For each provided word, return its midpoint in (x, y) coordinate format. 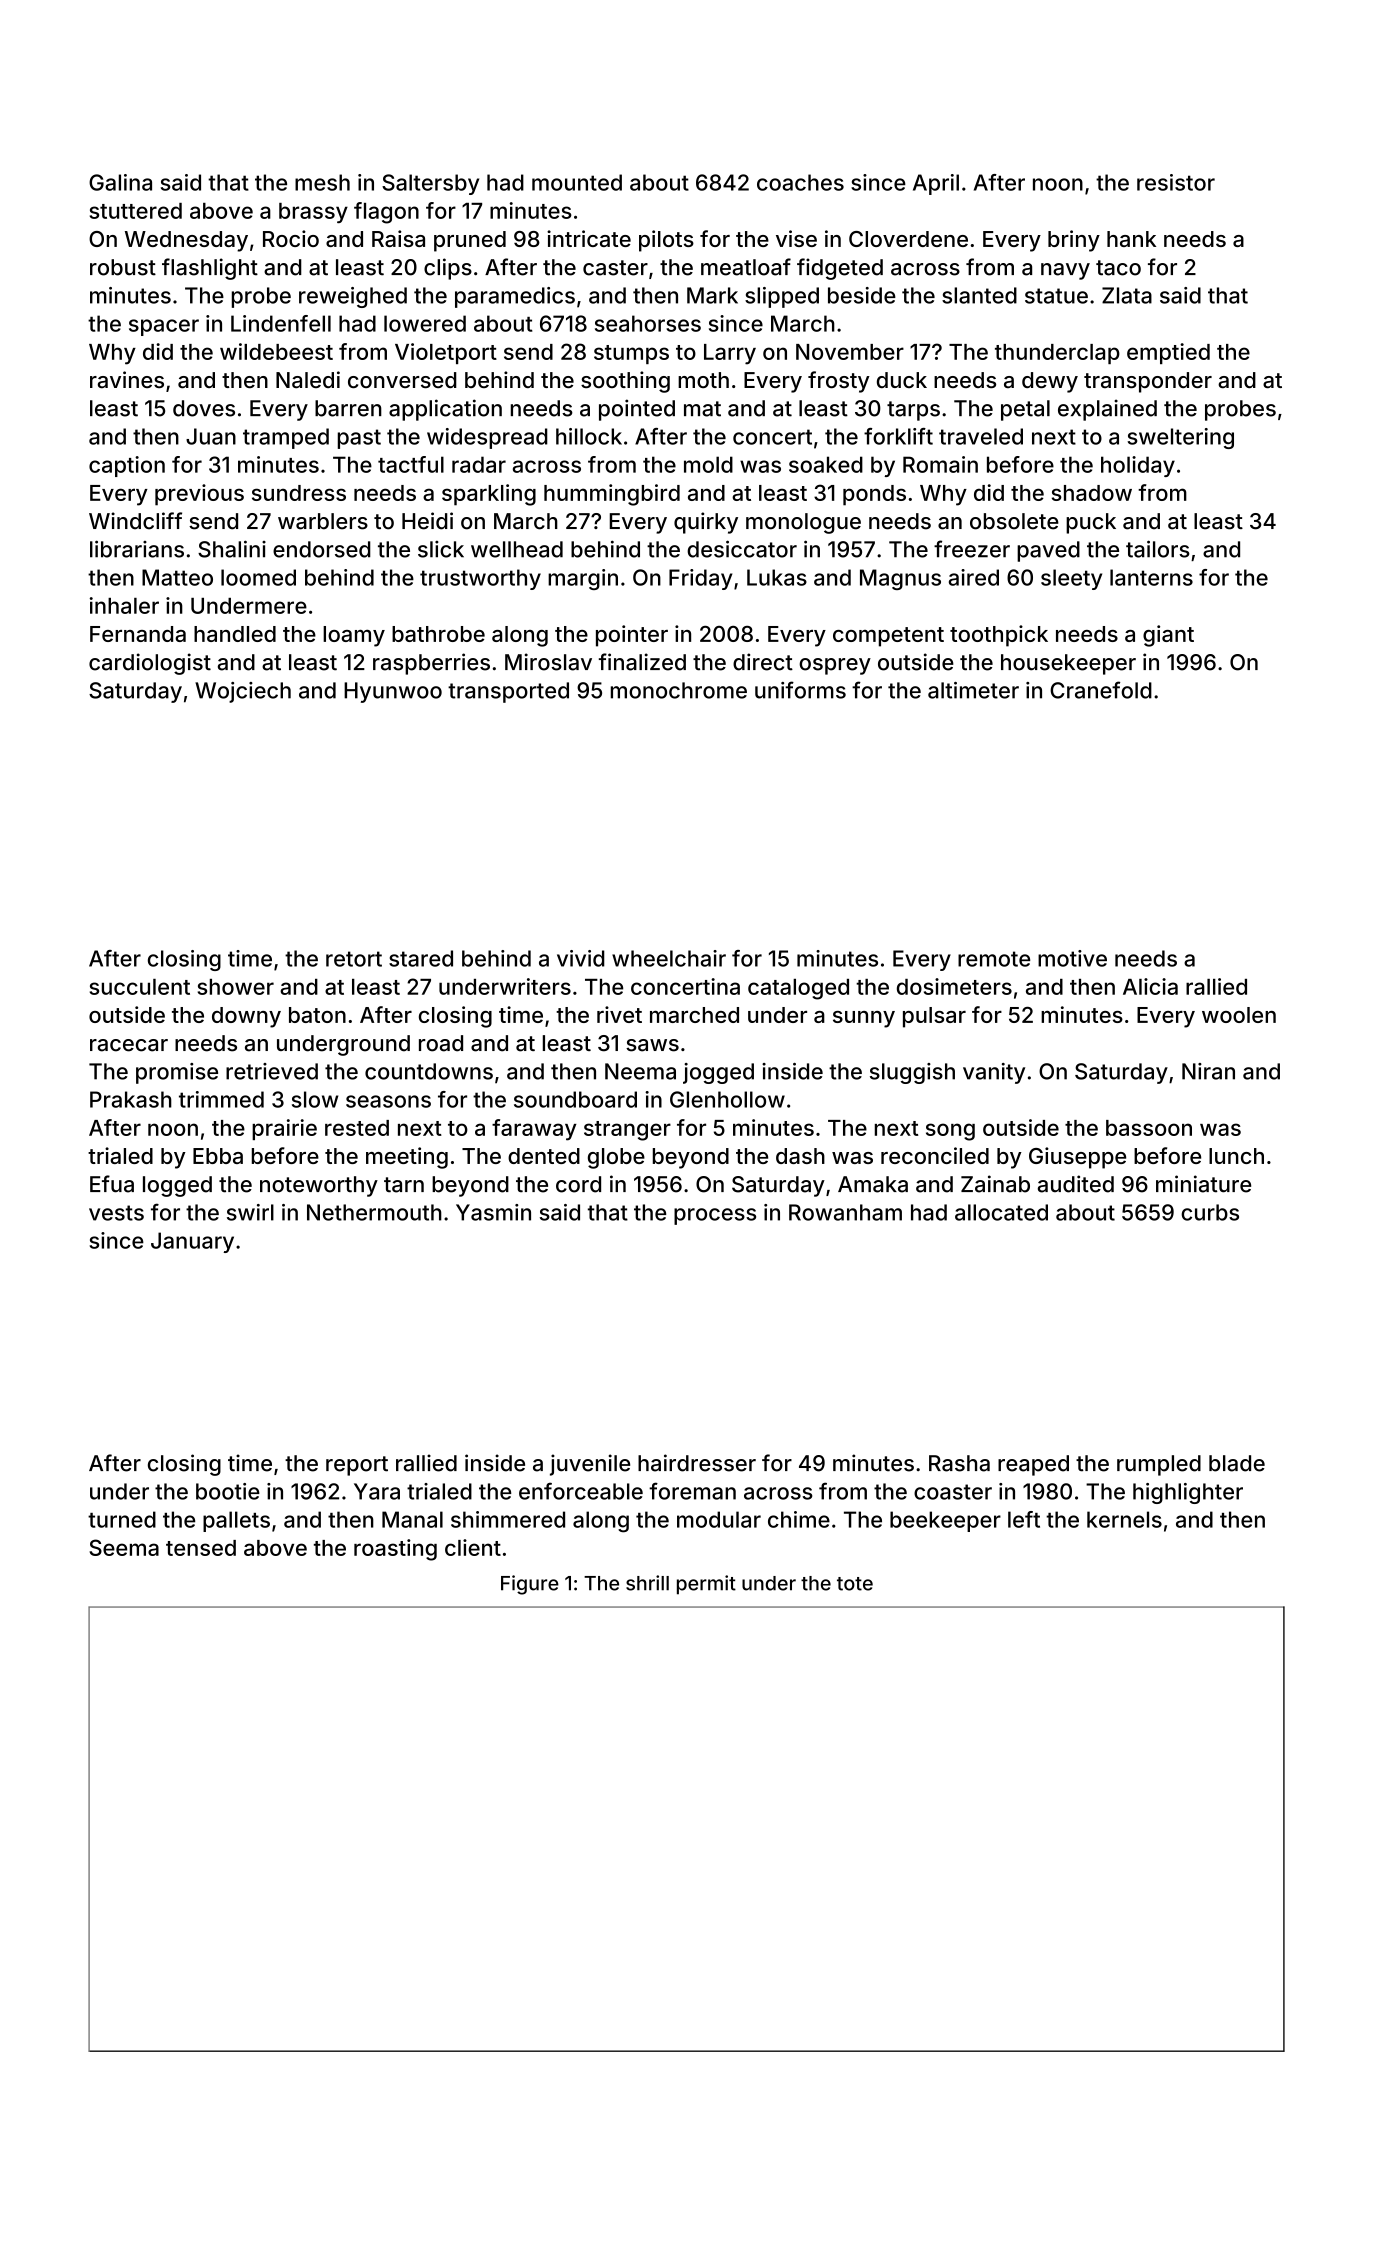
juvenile (590, 1465)
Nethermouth (374, 1212)
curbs (1210, 1212)
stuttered (136, 211)
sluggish (912, 1073)
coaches (800, 182)
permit (706, 1585)
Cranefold (1101, 690)
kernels (1124, 1519)
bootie (228, 1491)
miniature (1203, 1184)
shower (236, 987)
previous (199, 495)
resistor (1176, 182)
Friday (700, 579)
